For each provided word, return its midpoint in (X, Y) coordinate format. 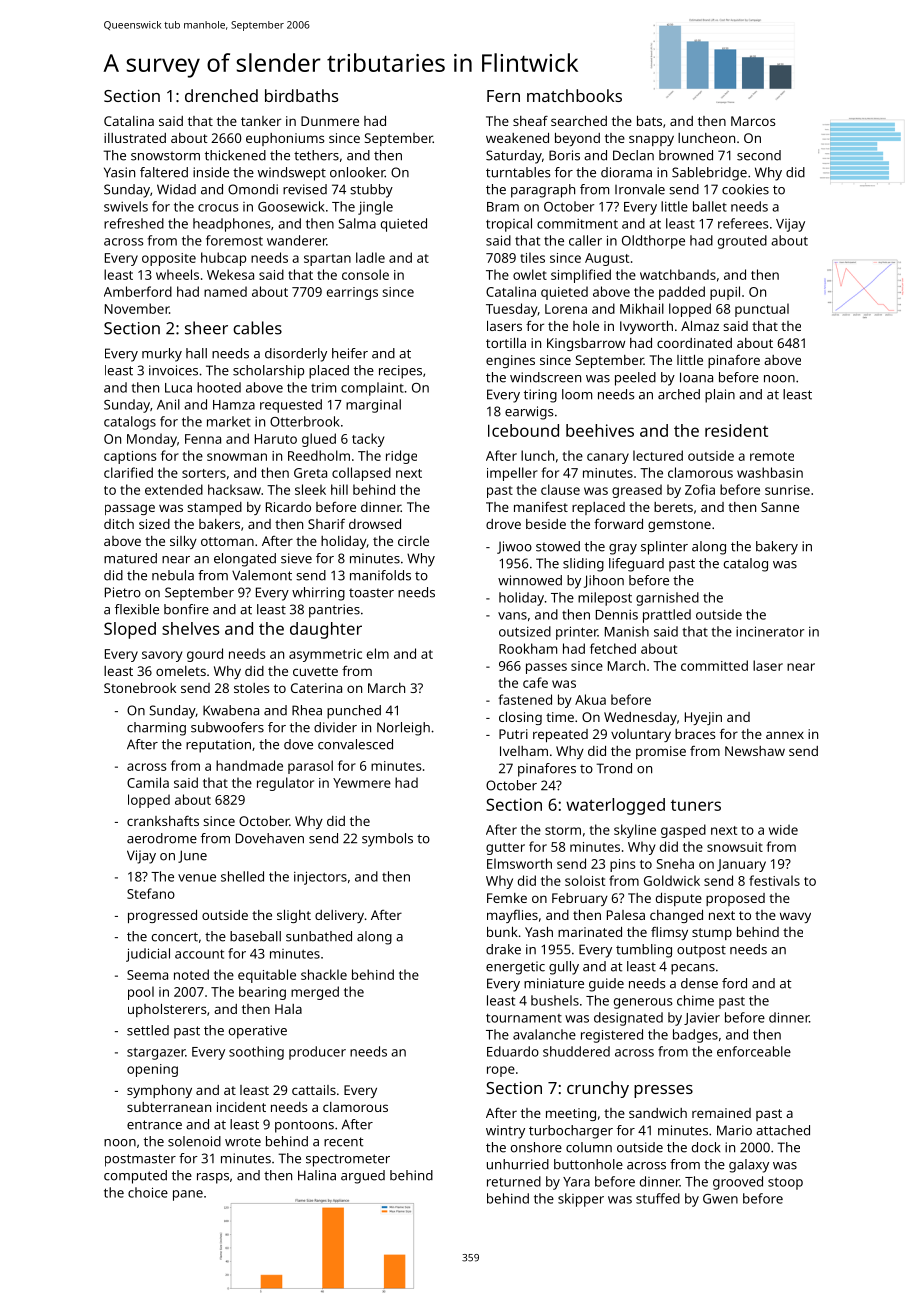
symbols (387, 840)
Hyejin (703, 718)
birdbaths (301, 95)
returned (514, 1181)
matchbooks (574, 95)
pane (188, 1195)
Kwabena (231, 710)
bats (649, 121)
